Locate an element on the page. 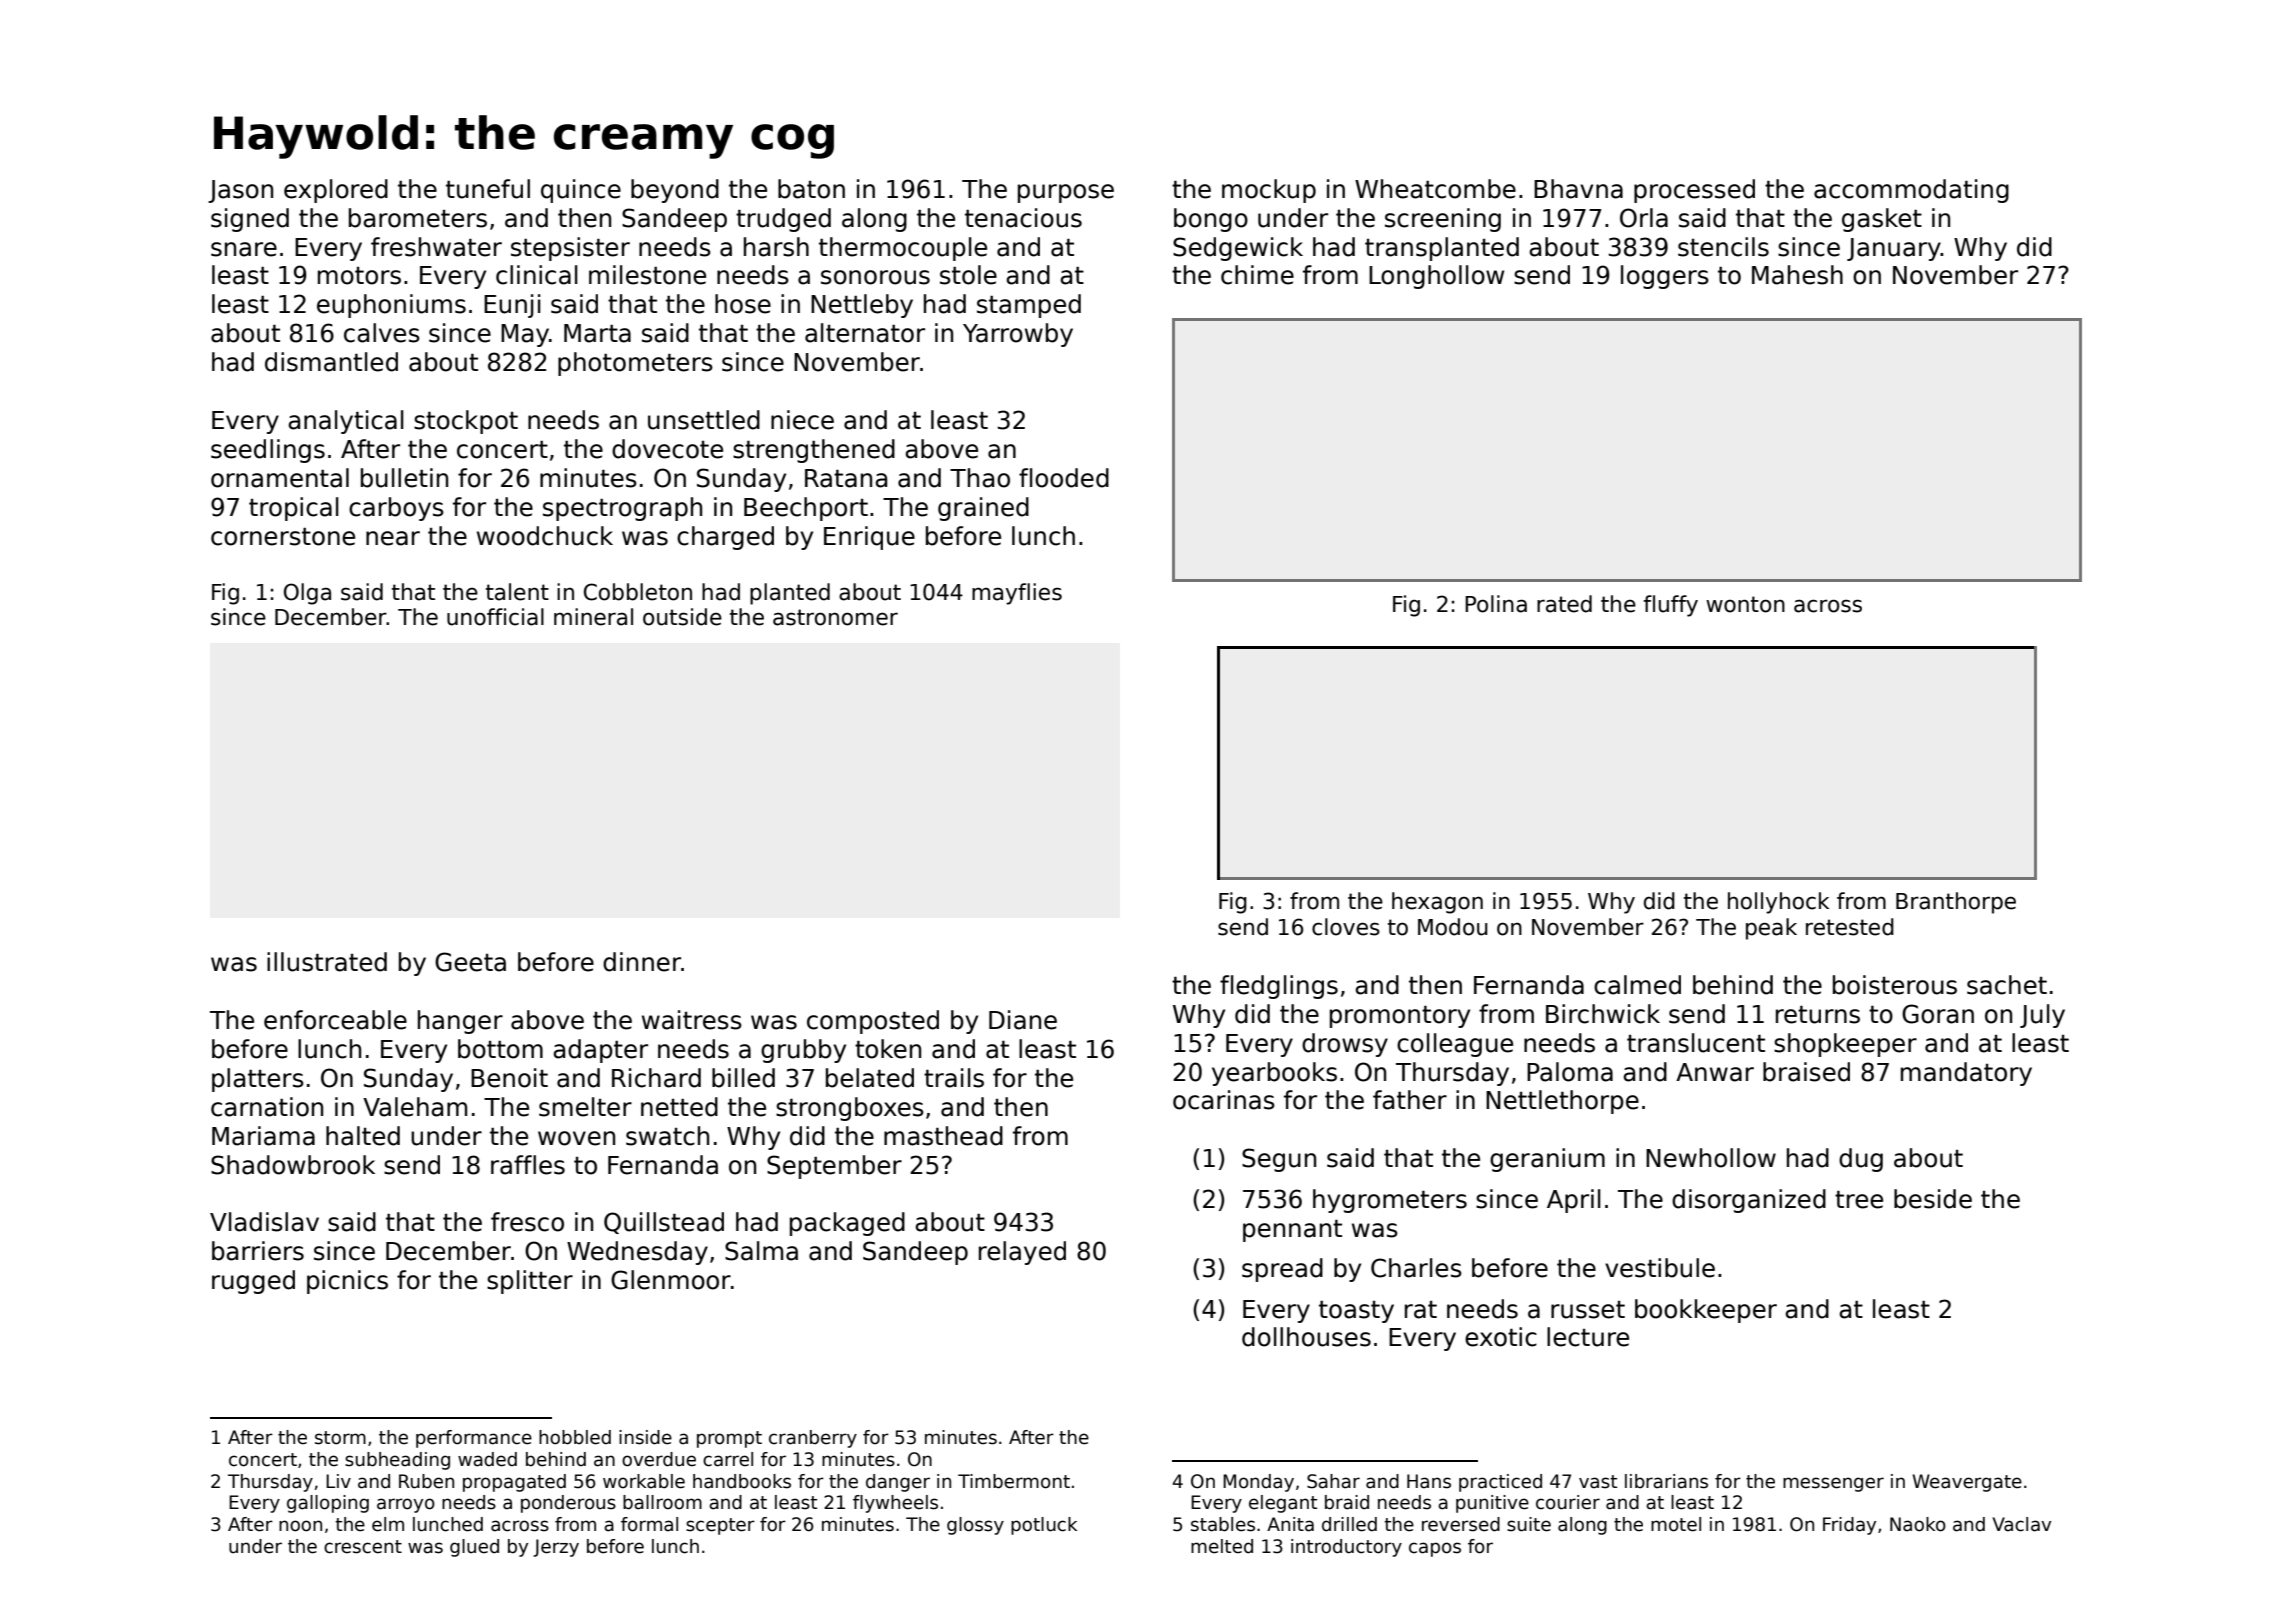 The width and height of the document is (2292, 1620). waitress is located at coordinates (692, 1020).
